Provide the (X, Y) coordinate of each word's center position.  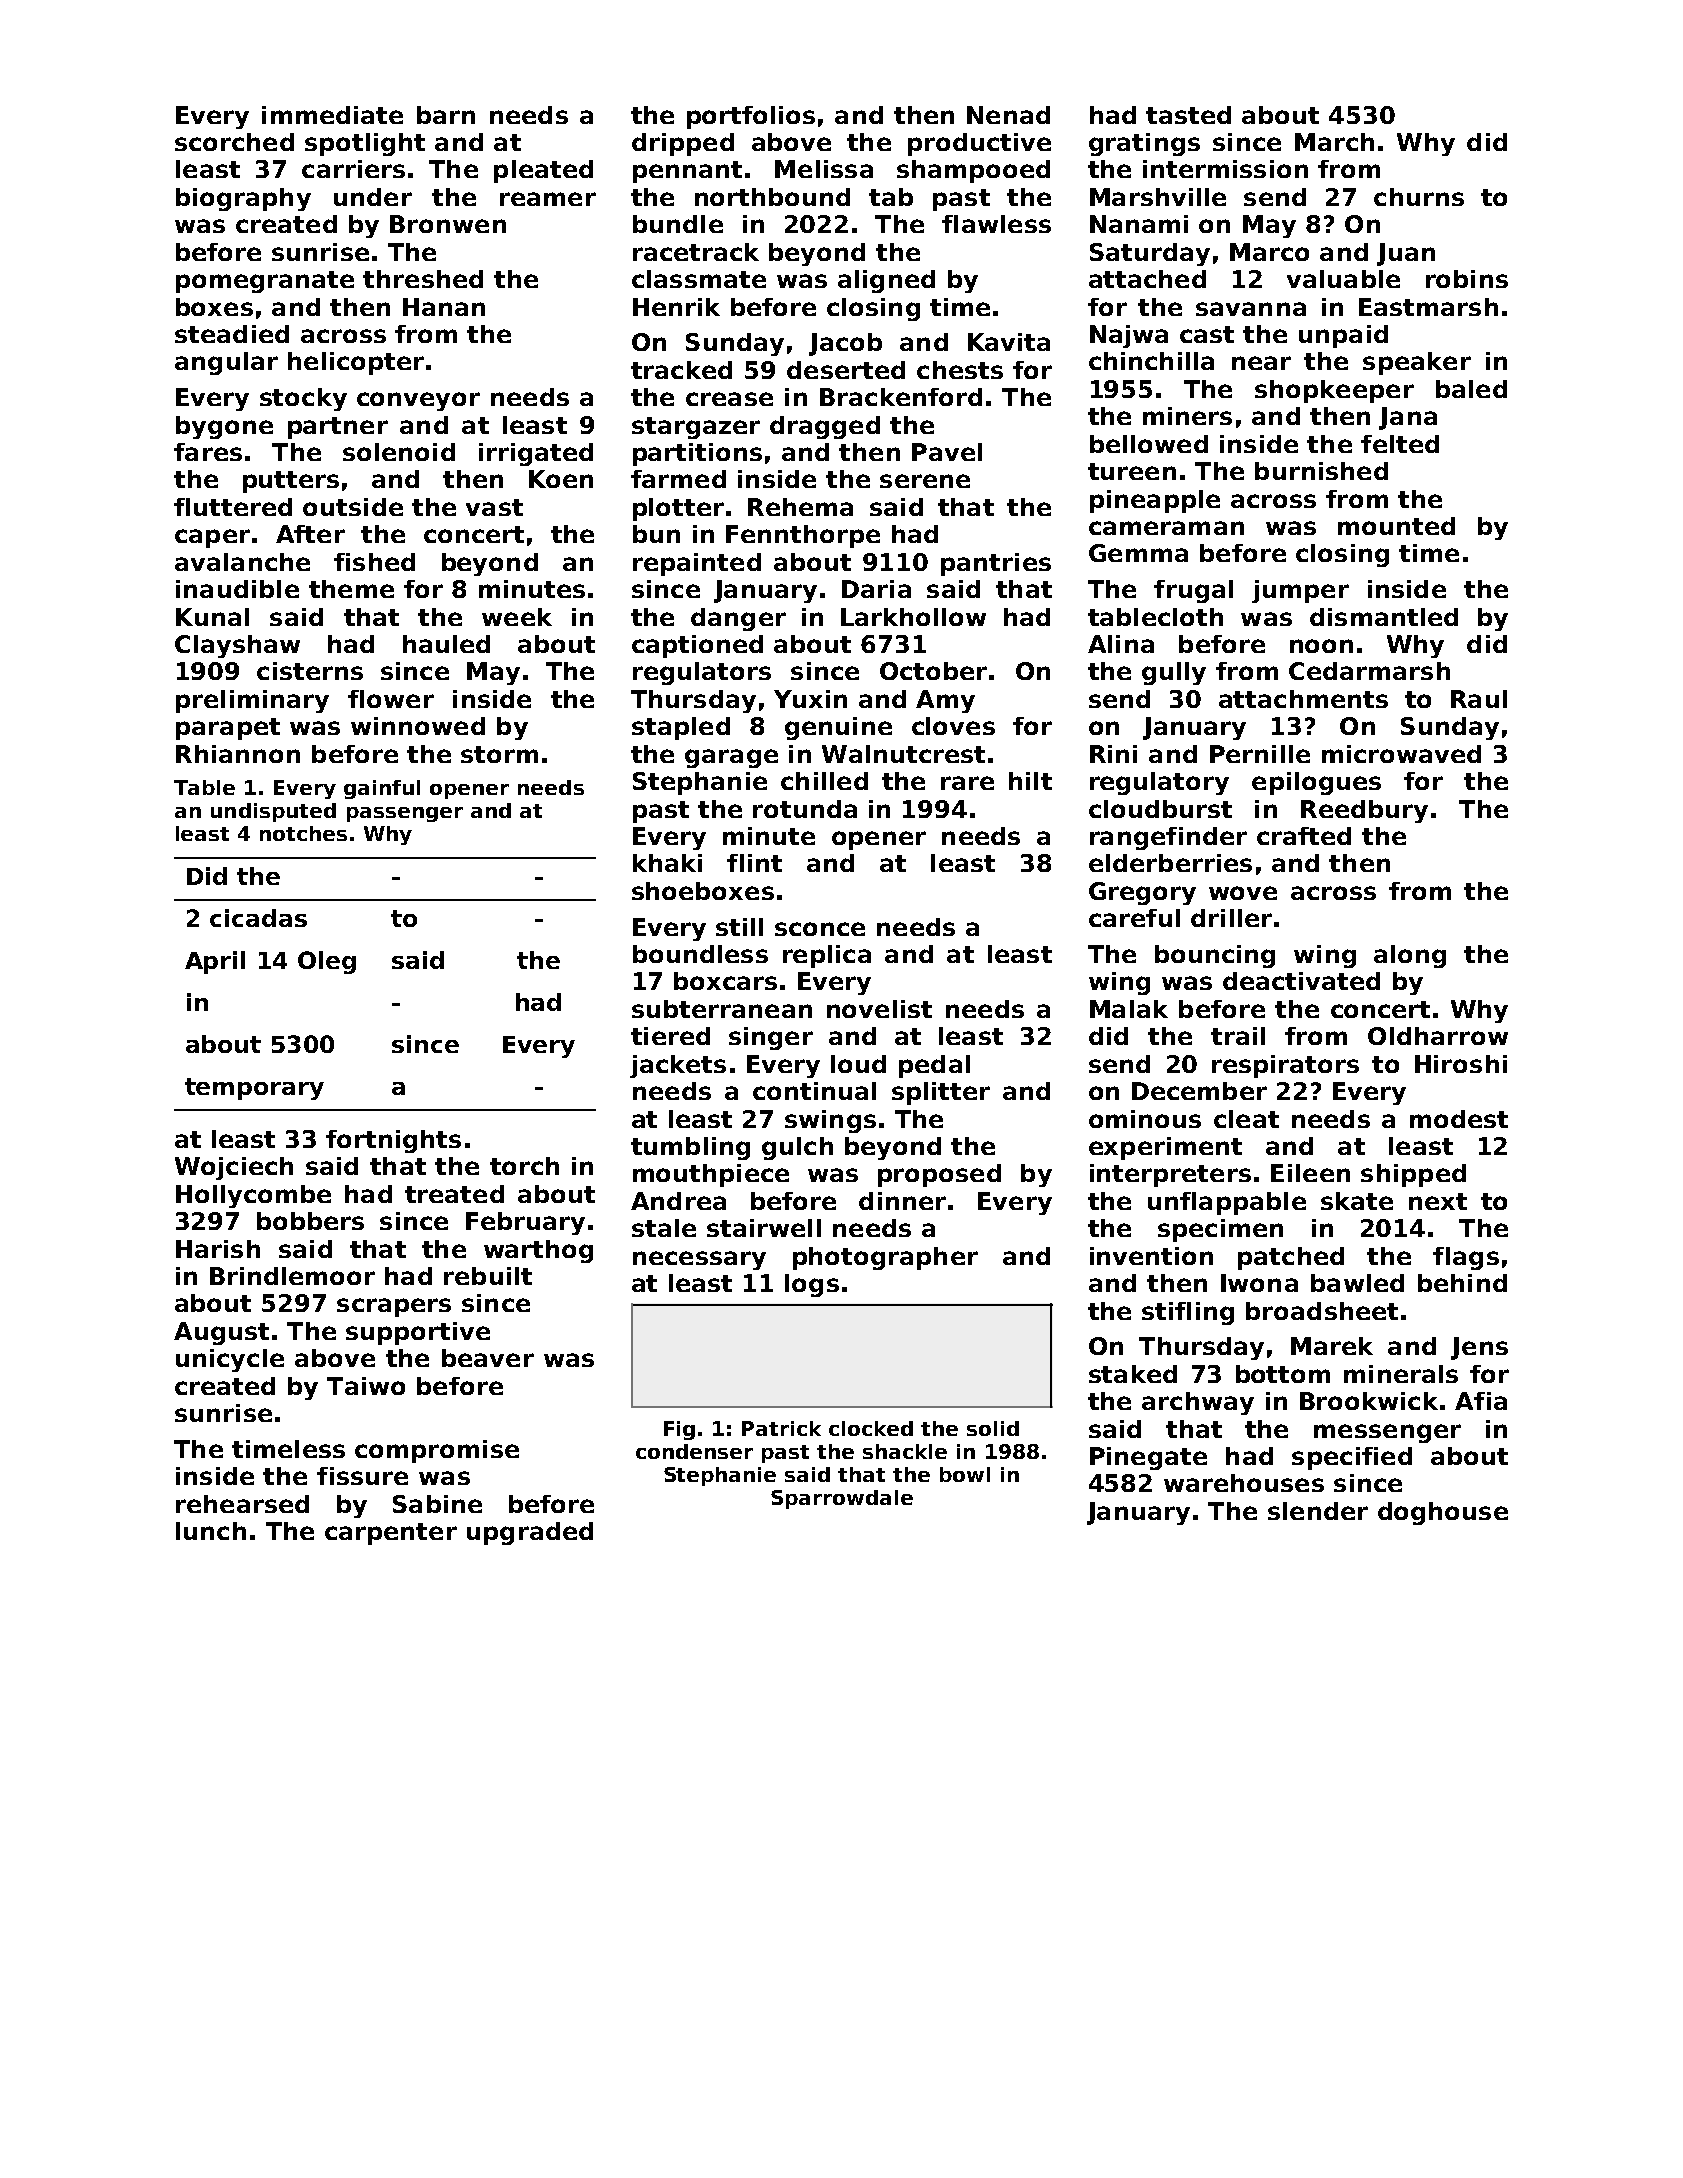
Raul (1479, 699)
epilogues (1316, 783)
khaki (667, 863)
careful (1134, 918)
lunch (211, 1531)
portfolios (751, 117)
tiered (670, 1036)
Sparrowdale (842, 1499)
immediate (332, 115)
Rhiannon (238, 754)
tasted (1188, 115)
